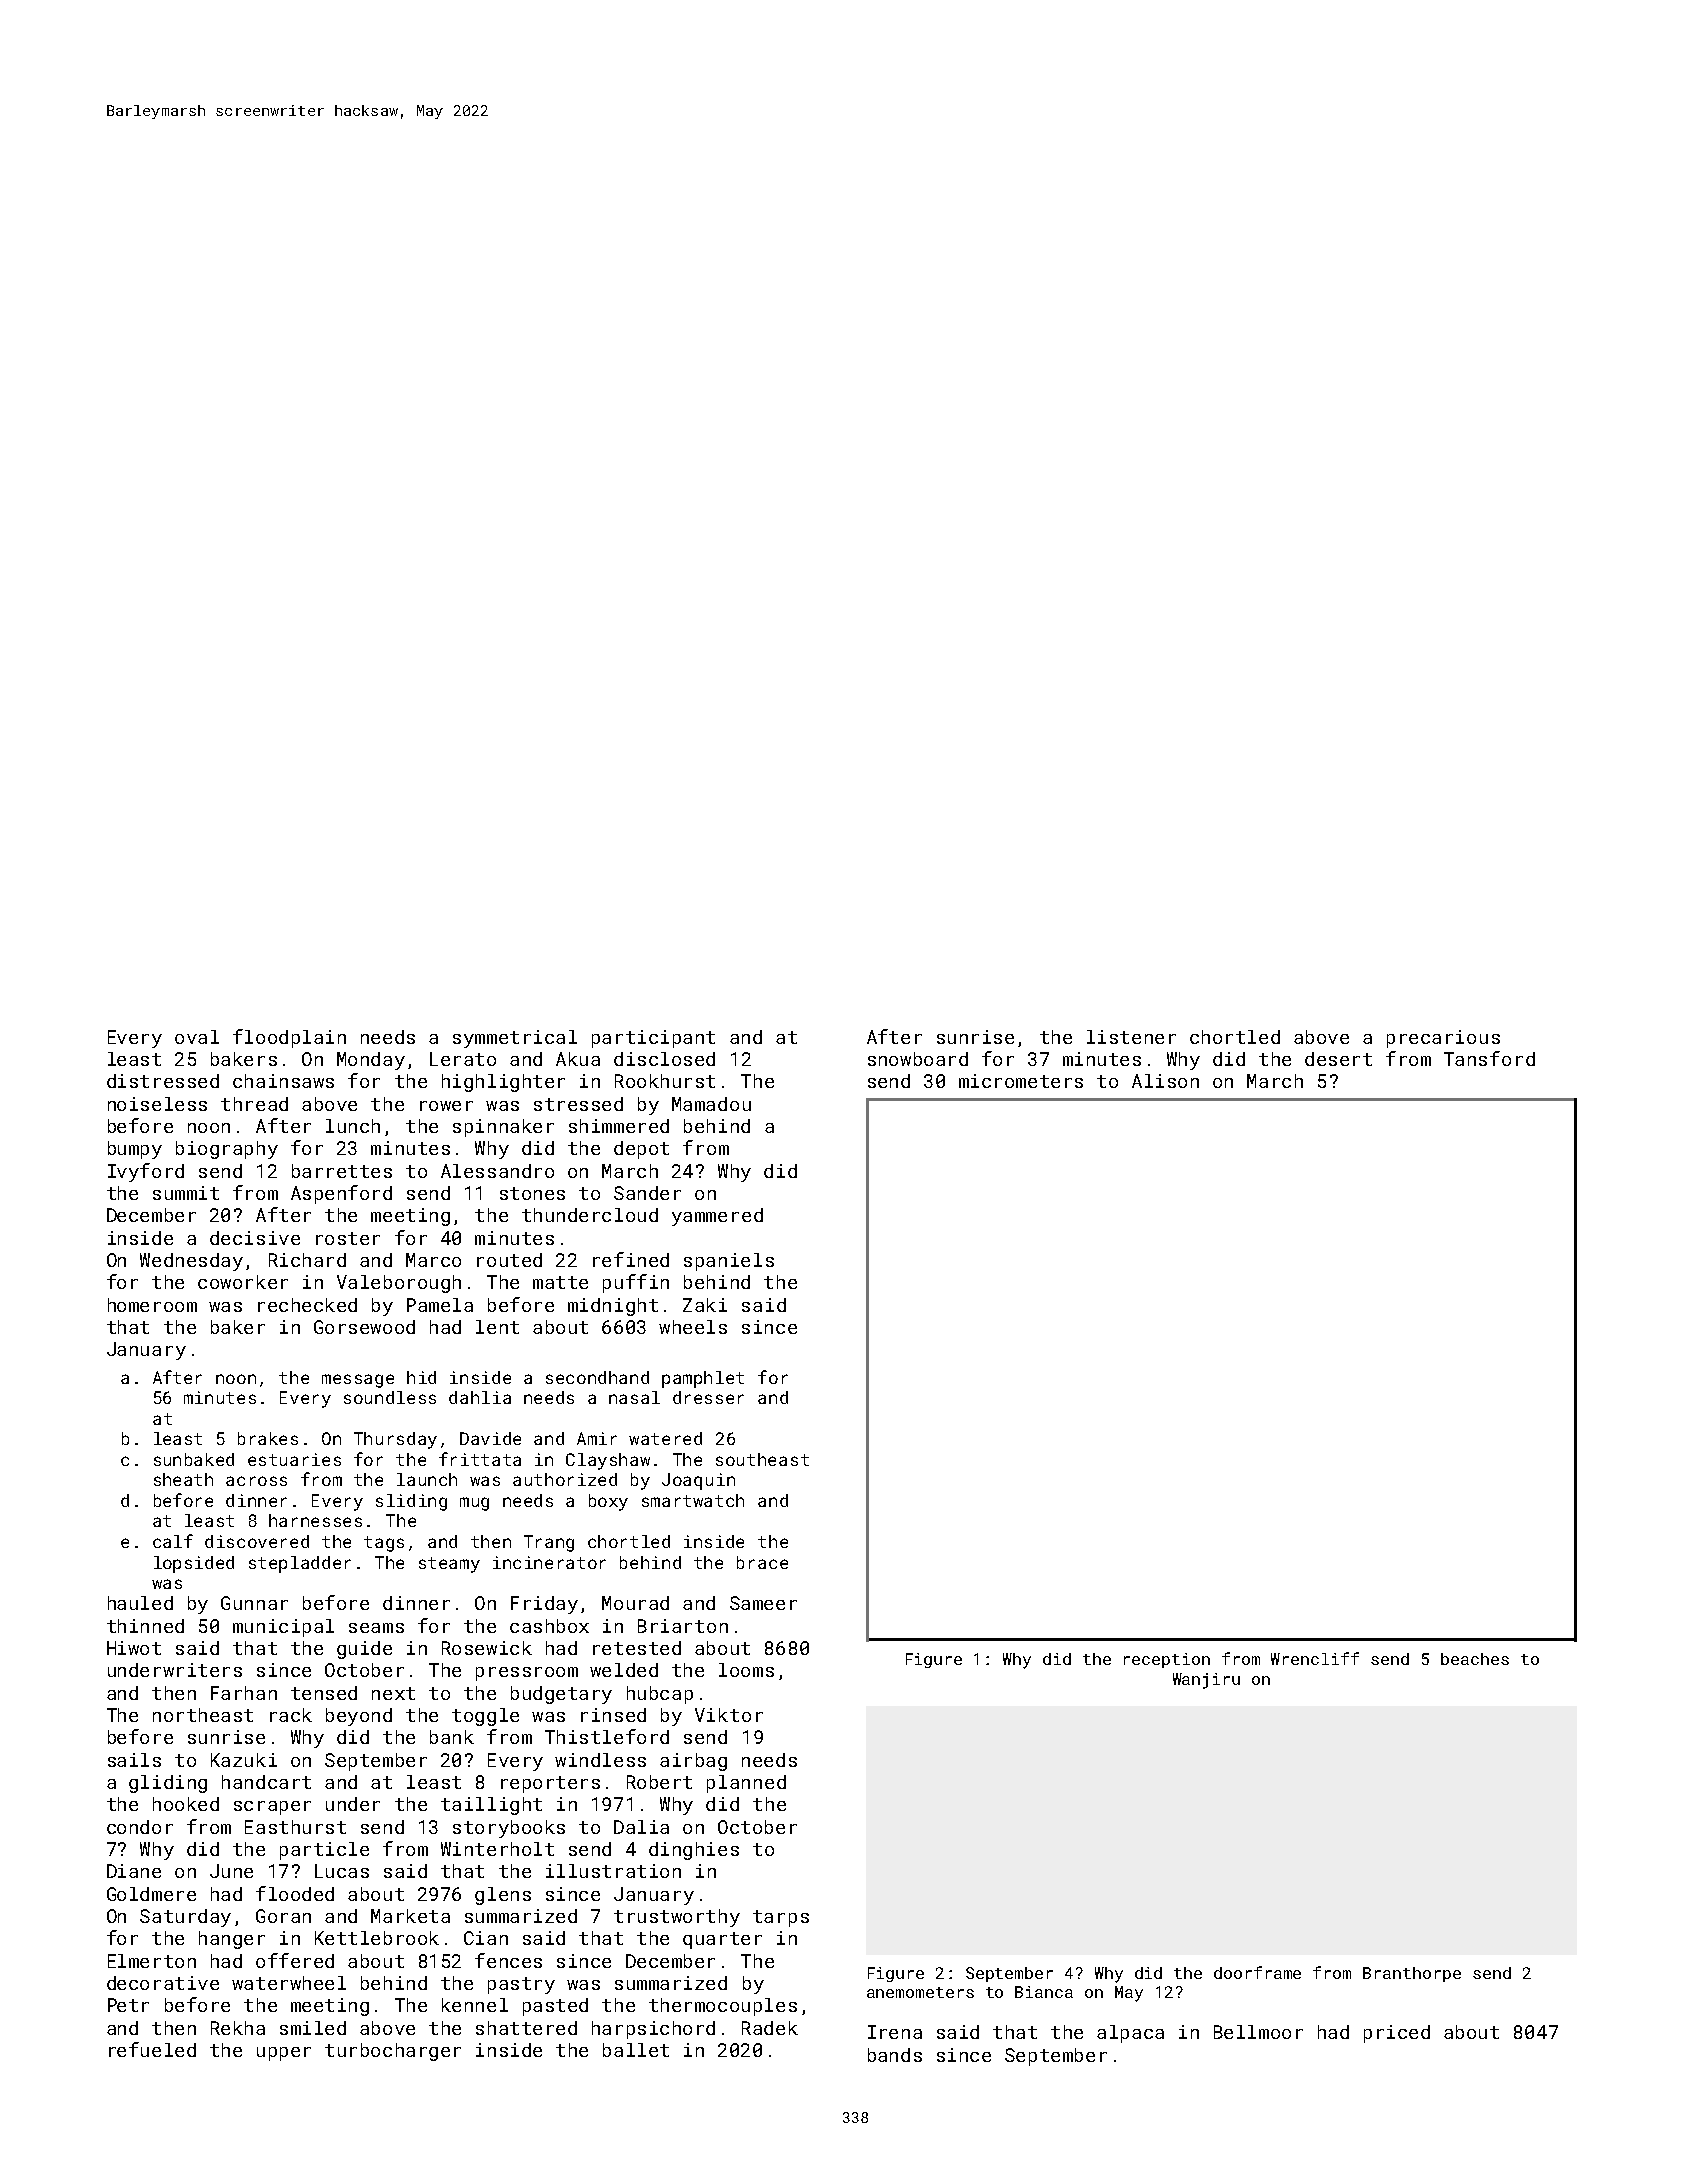  I want to click on desert, so click(1338, 1059).
